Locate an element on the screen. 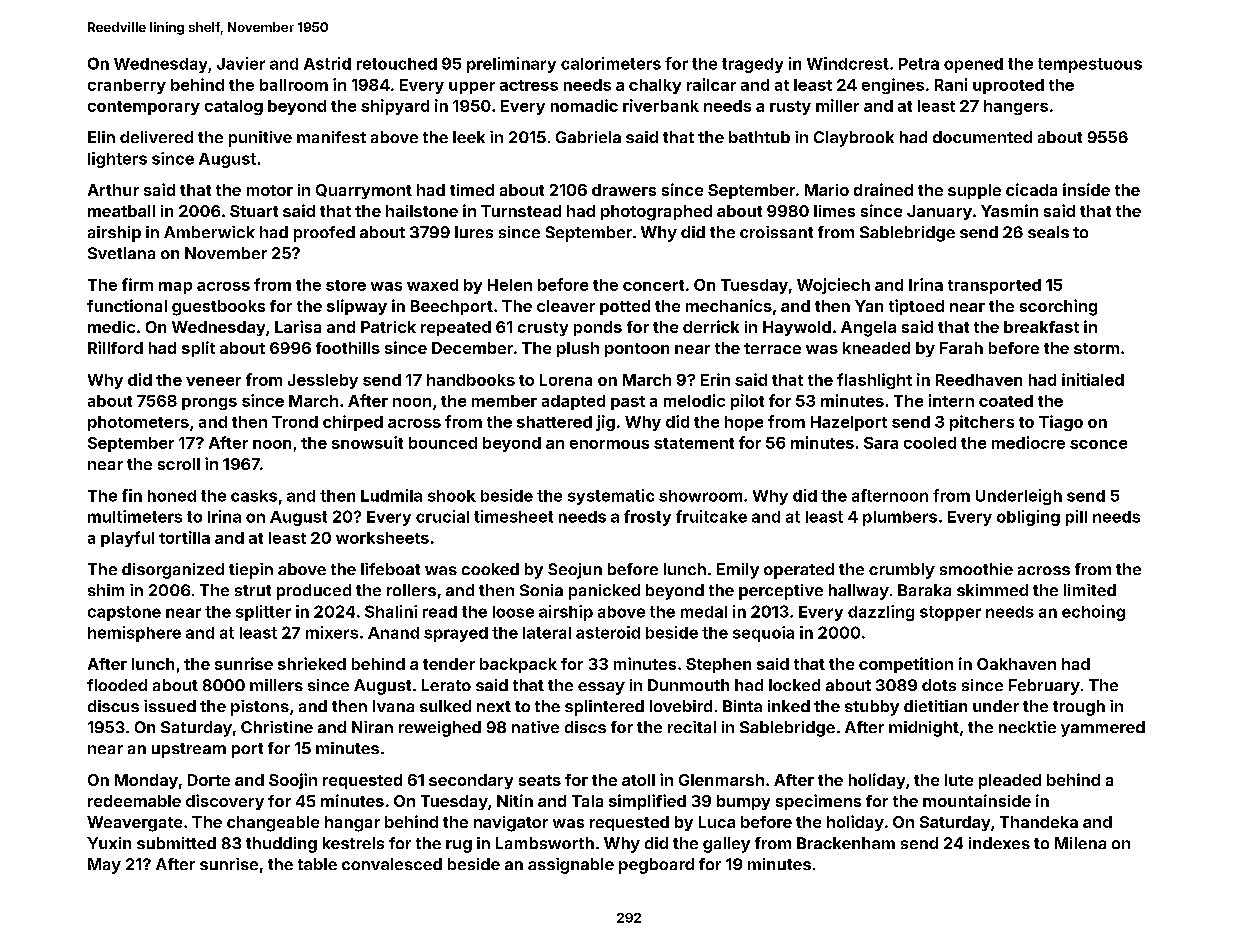 Image resolution: width=1233 pixels, height=952 pixels. seals is located at coordinates (1048, 232).
